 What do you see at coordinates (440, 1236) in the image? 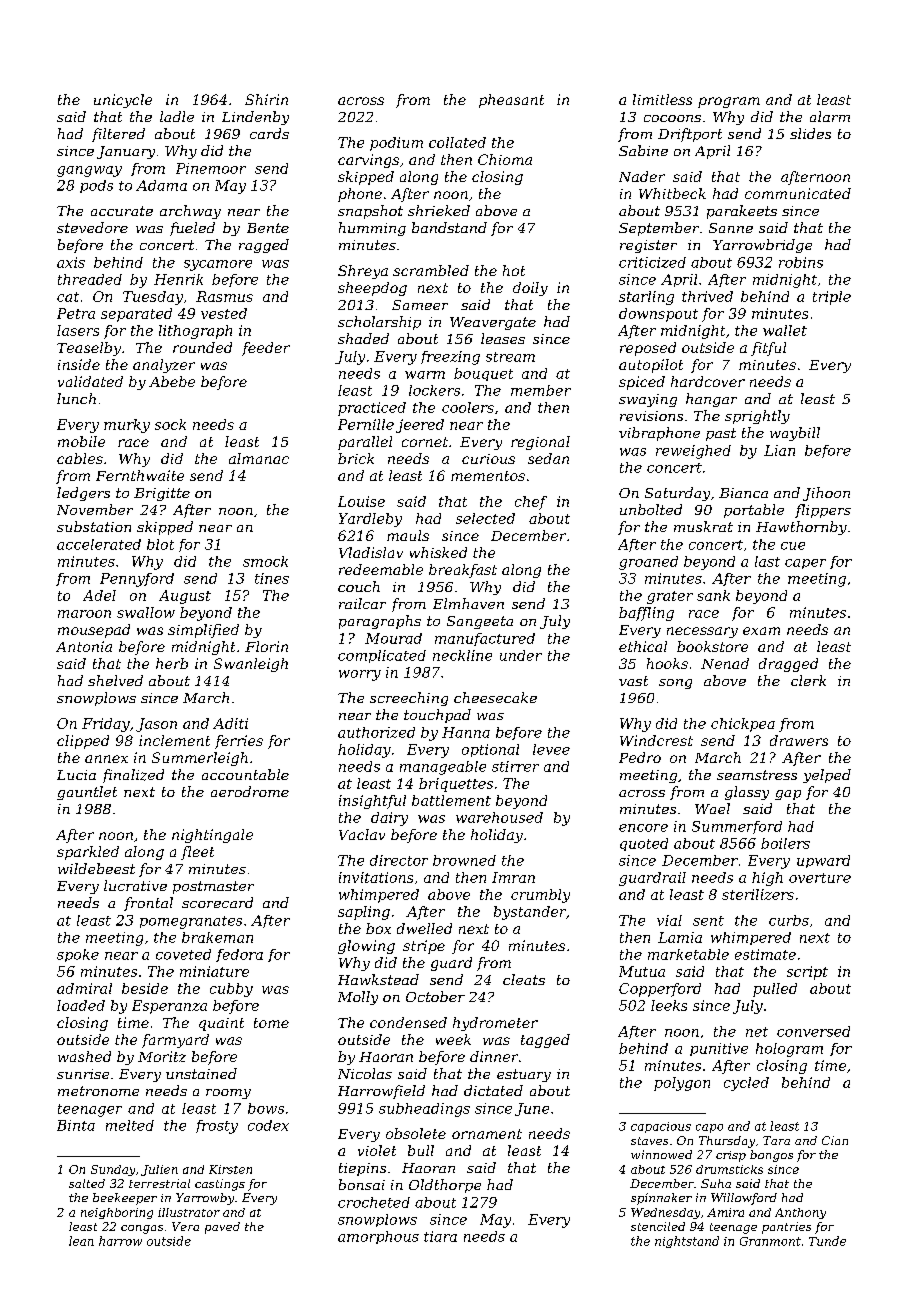
I see `tiara` at bounding box center [440, 1236].
